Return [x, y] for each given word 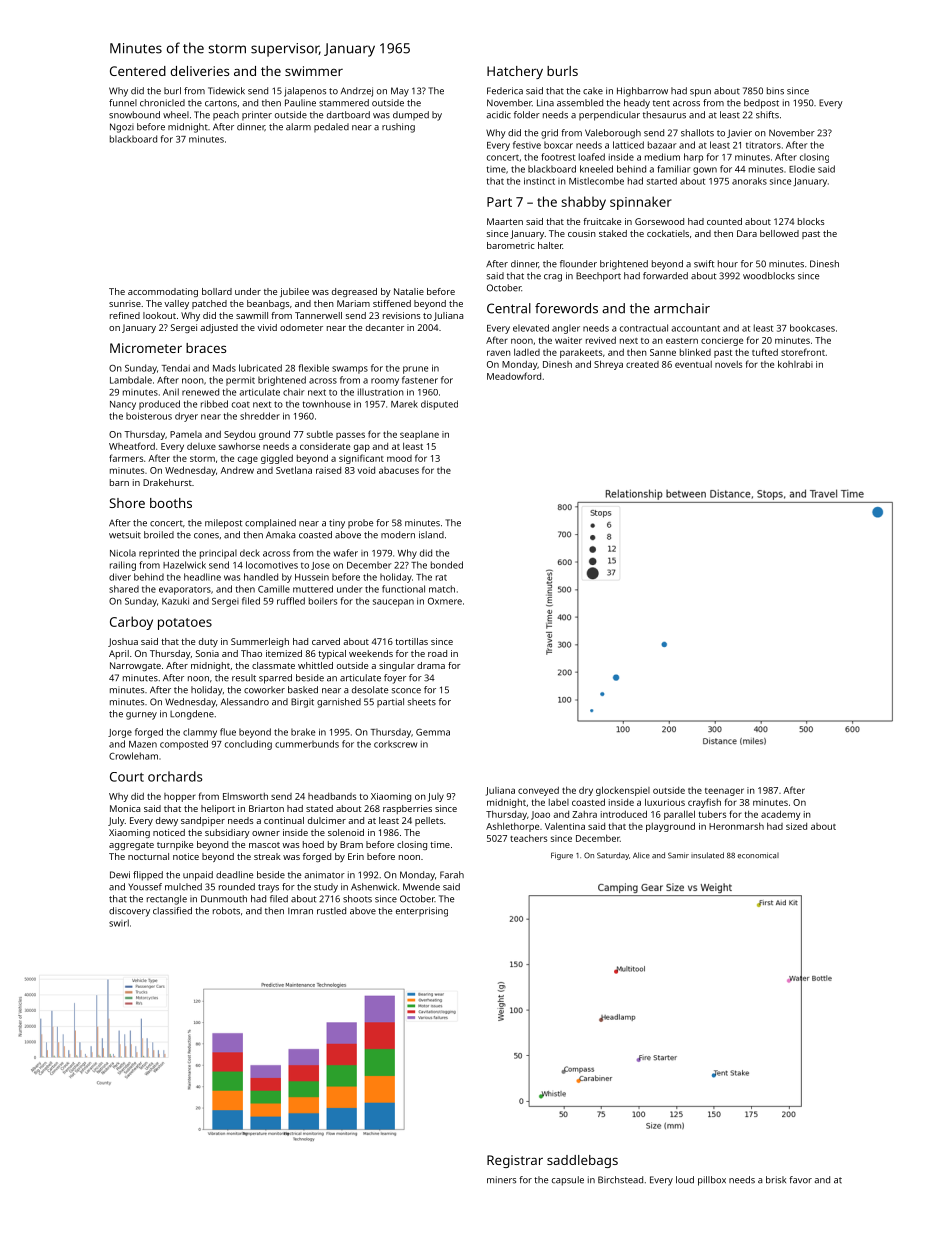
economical [758, 856]
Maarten [505, 221]
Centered [138, 71]
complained [270, 523]
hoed [313, 844]
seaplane [419, 435]
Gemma [433, 732]
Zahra [584, 814]
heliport [218, 809]
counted [724, 221]
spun [700, 93]
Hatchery [515, 72]
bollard [217, 291]
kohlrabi [795, 364]
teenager [724, 792]
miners [501, 1180]
